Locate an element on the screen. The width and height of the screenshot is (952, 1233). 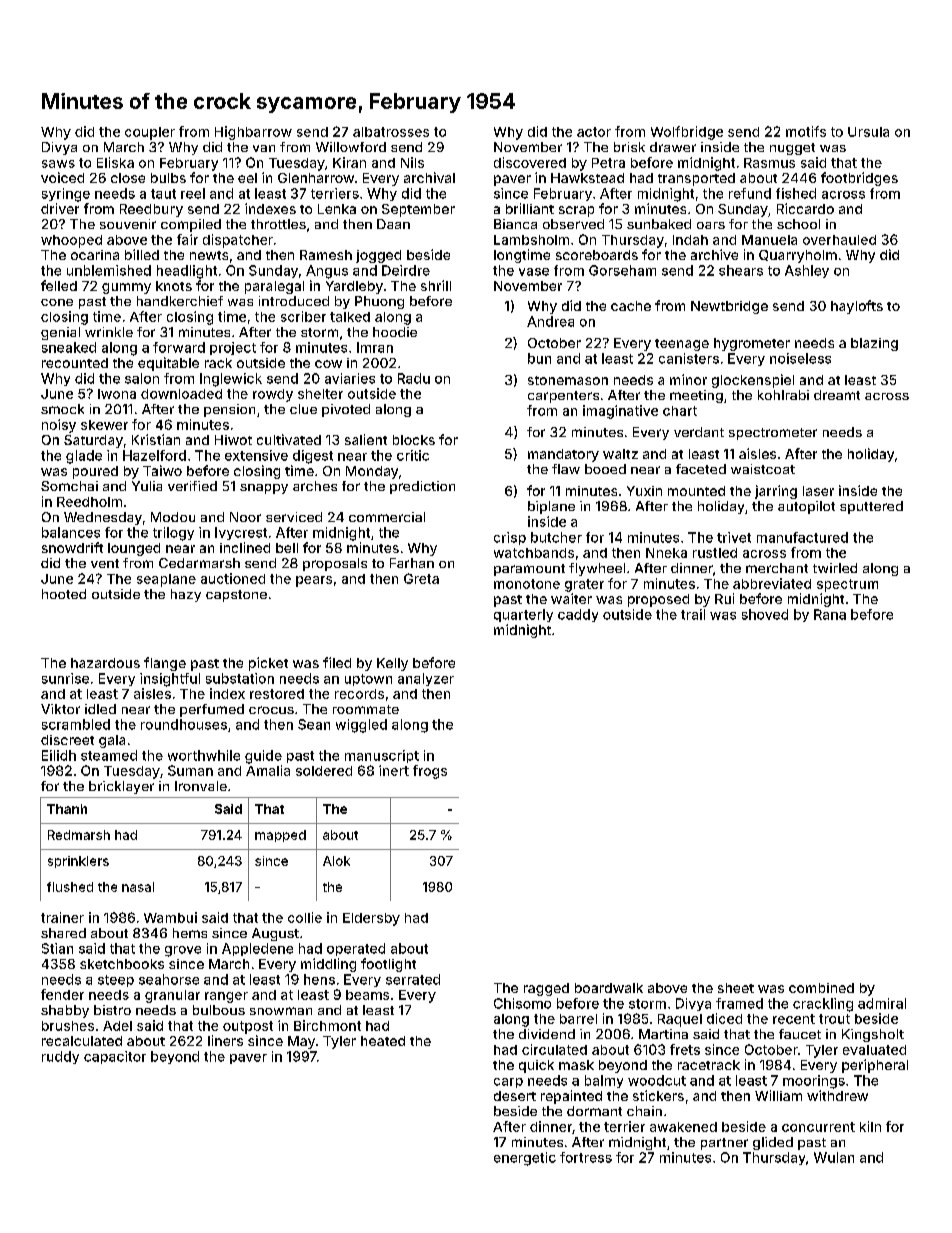
coupler is located at coordinates (150, 133).
